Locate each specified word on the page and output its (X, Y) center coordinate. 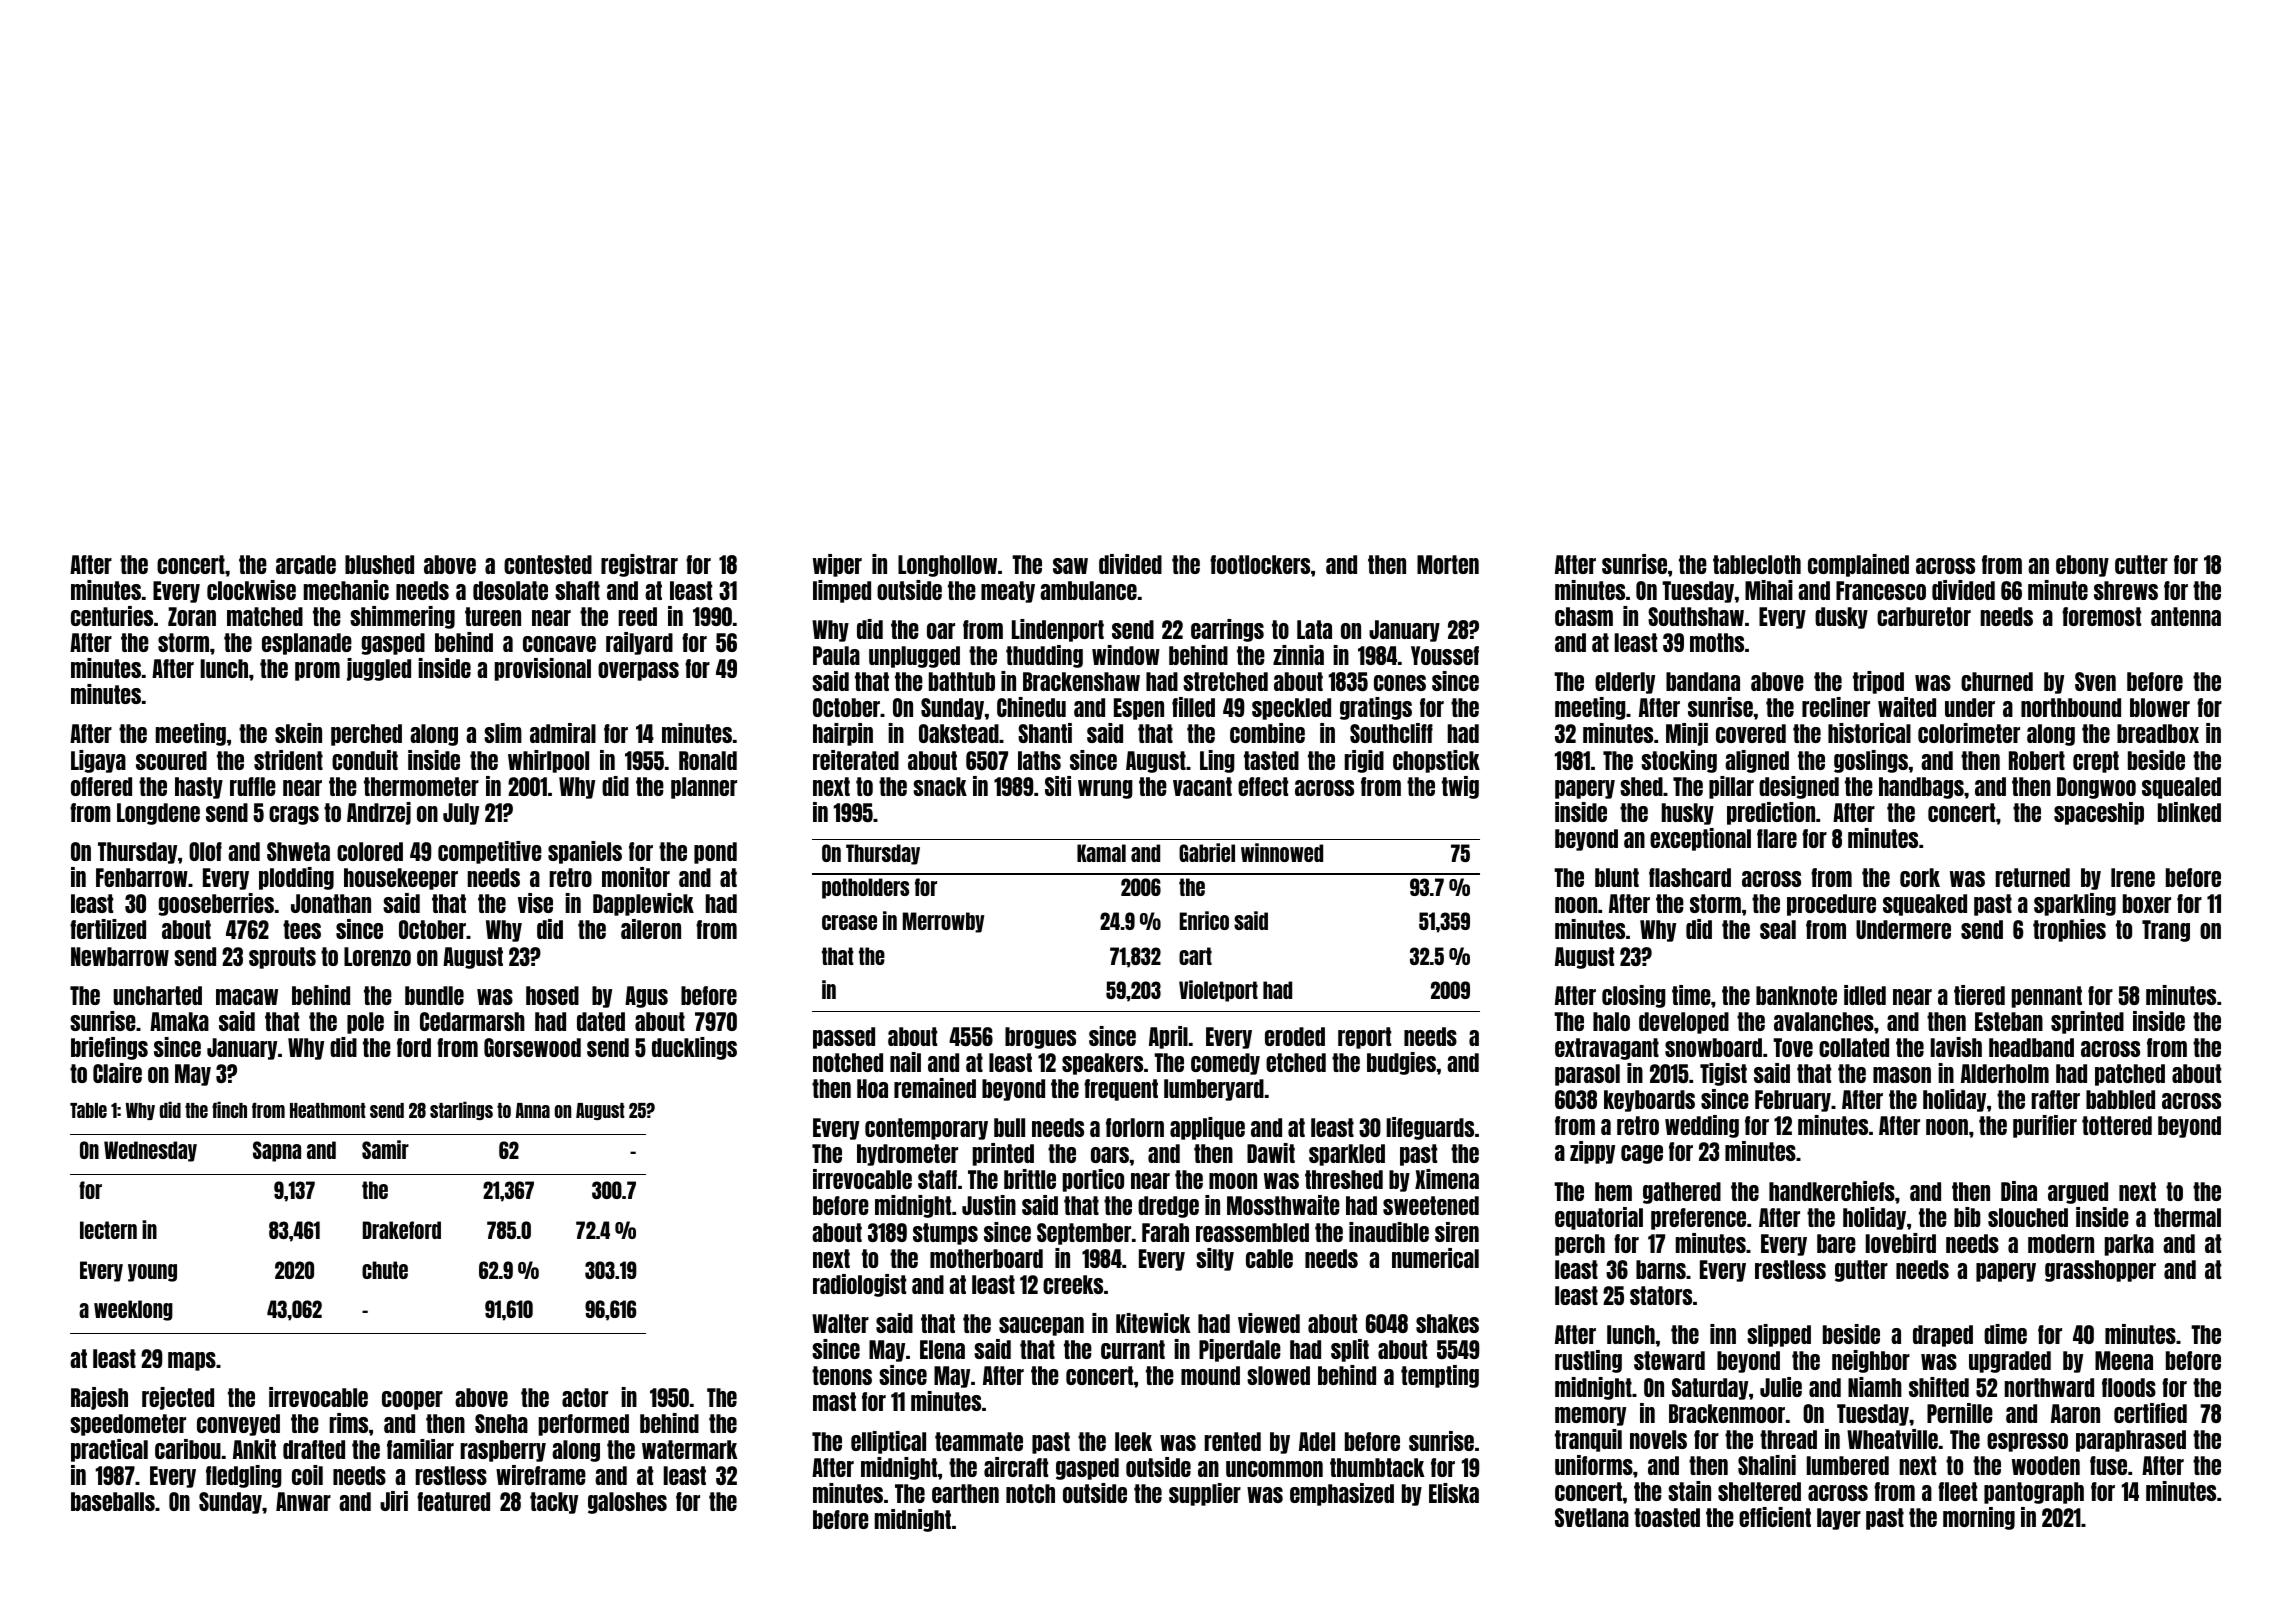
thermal (2187, 1217)
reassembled (1252, 1232)
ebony (2082, 566)
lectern (108, 1230)
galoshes (627, 1503)
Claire (117, 1073)
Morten (1448, 564)
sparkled (1347, 1155)
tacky (554, 1503)
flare (1777, 838)
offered (101, 786)
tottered (2117, 1125)
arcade (306, 564)
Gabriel (1207, 852)
